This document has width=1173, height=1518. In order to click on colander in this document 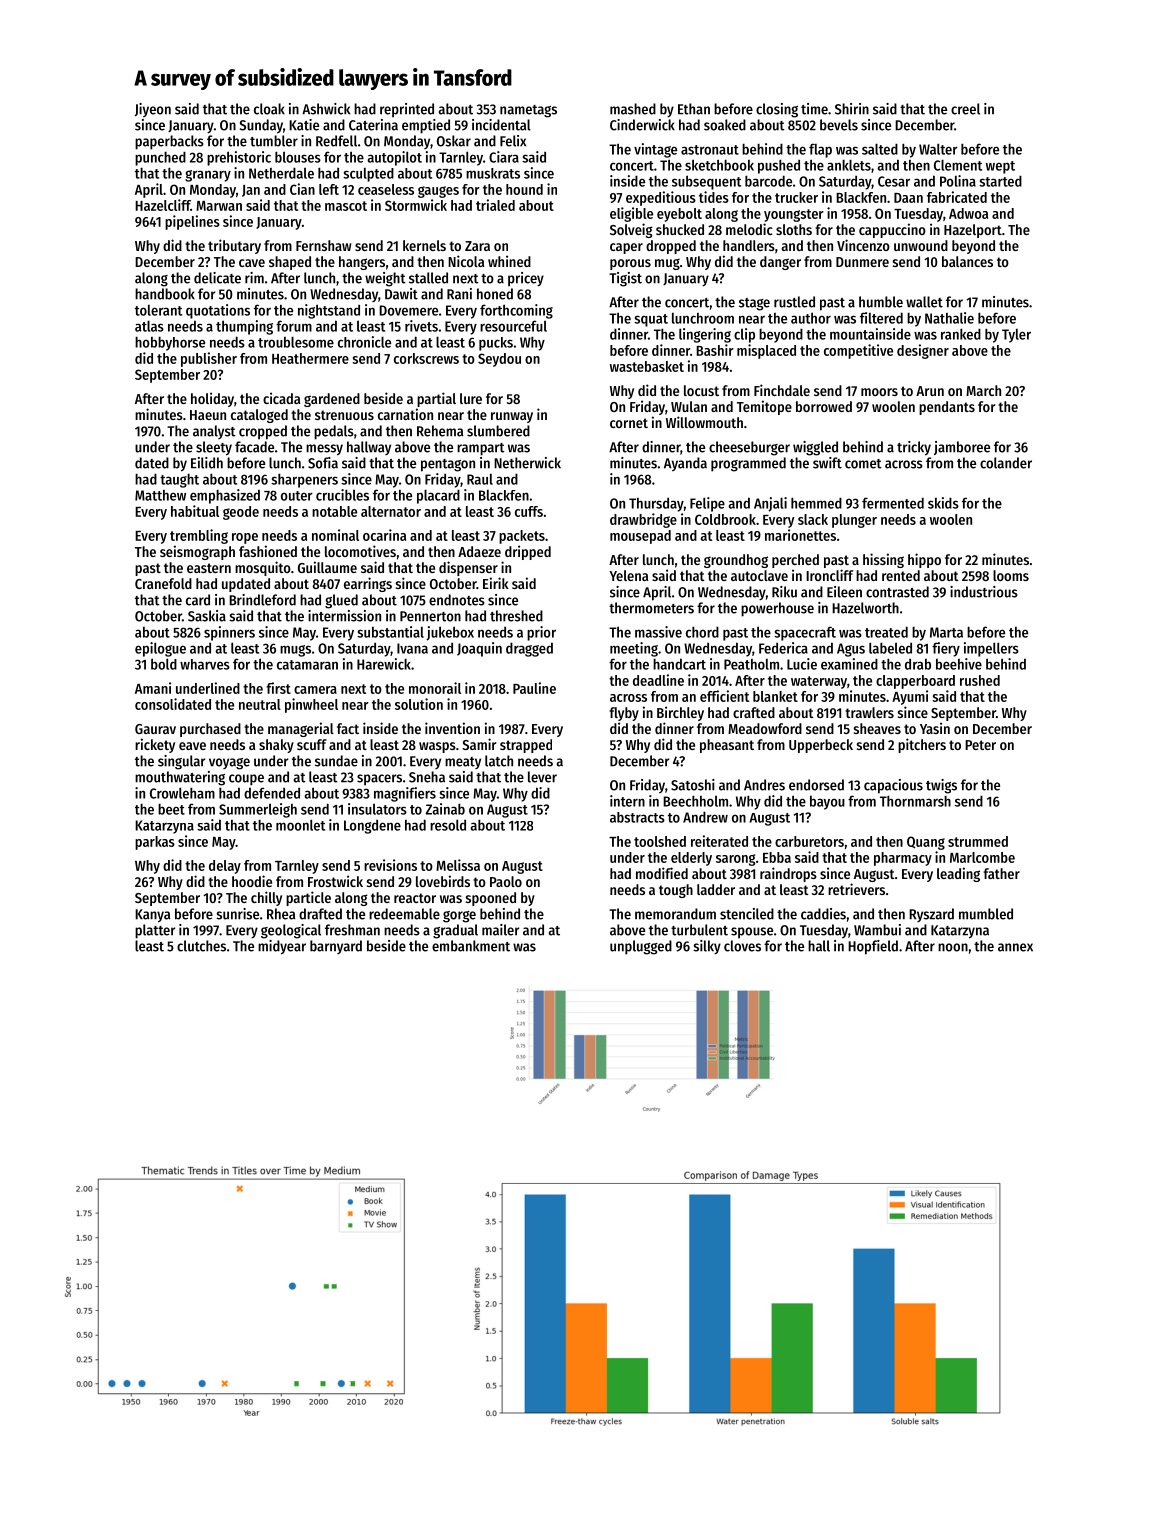, I will do `click(1006, 463)`.
